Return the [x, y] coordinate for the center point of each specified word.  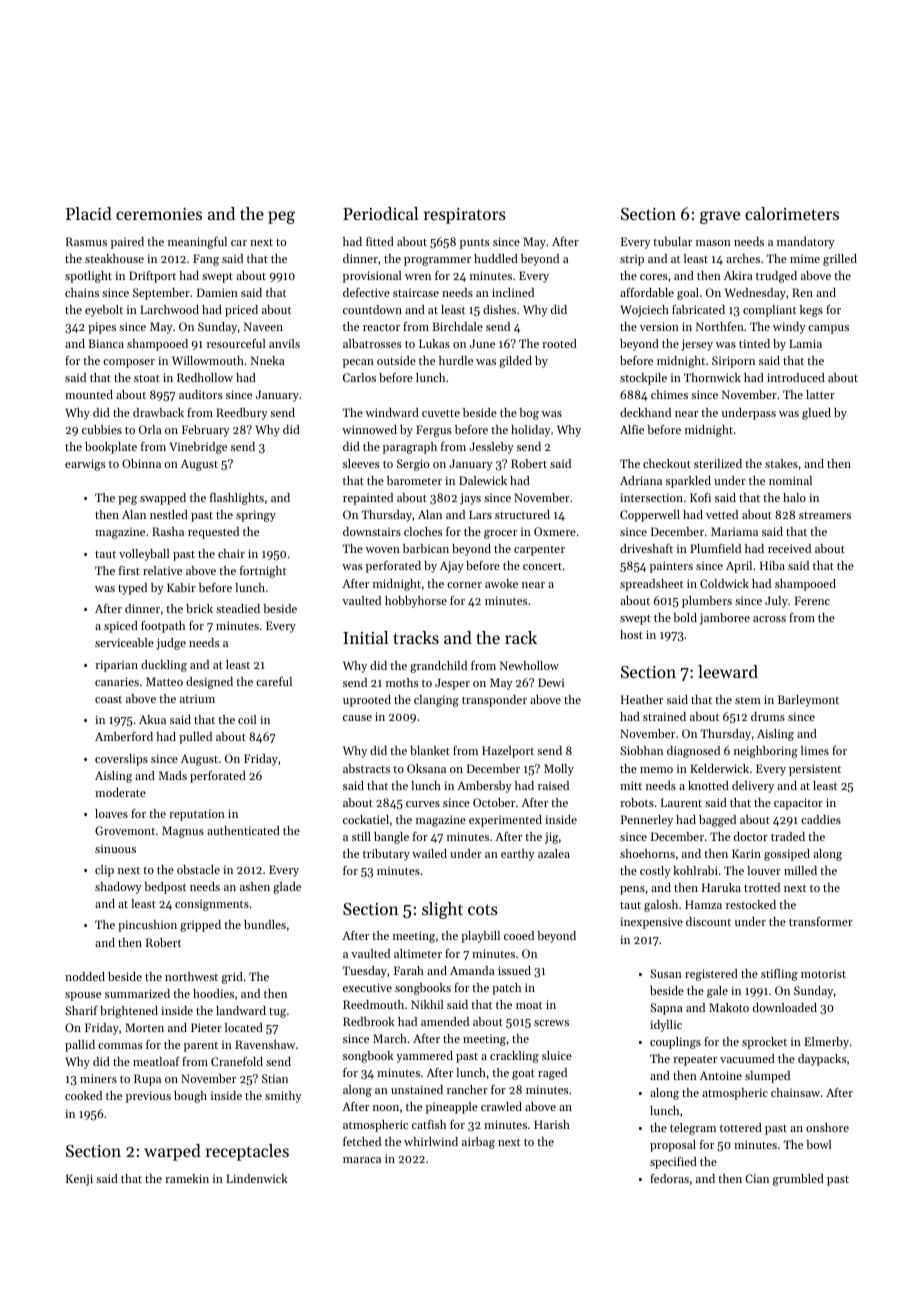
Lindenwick [257, 1178]
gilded [515, 362]
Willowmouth [208, 360]
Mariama [734, 531]
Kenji [79, 1180]
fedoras [669, 1178]
